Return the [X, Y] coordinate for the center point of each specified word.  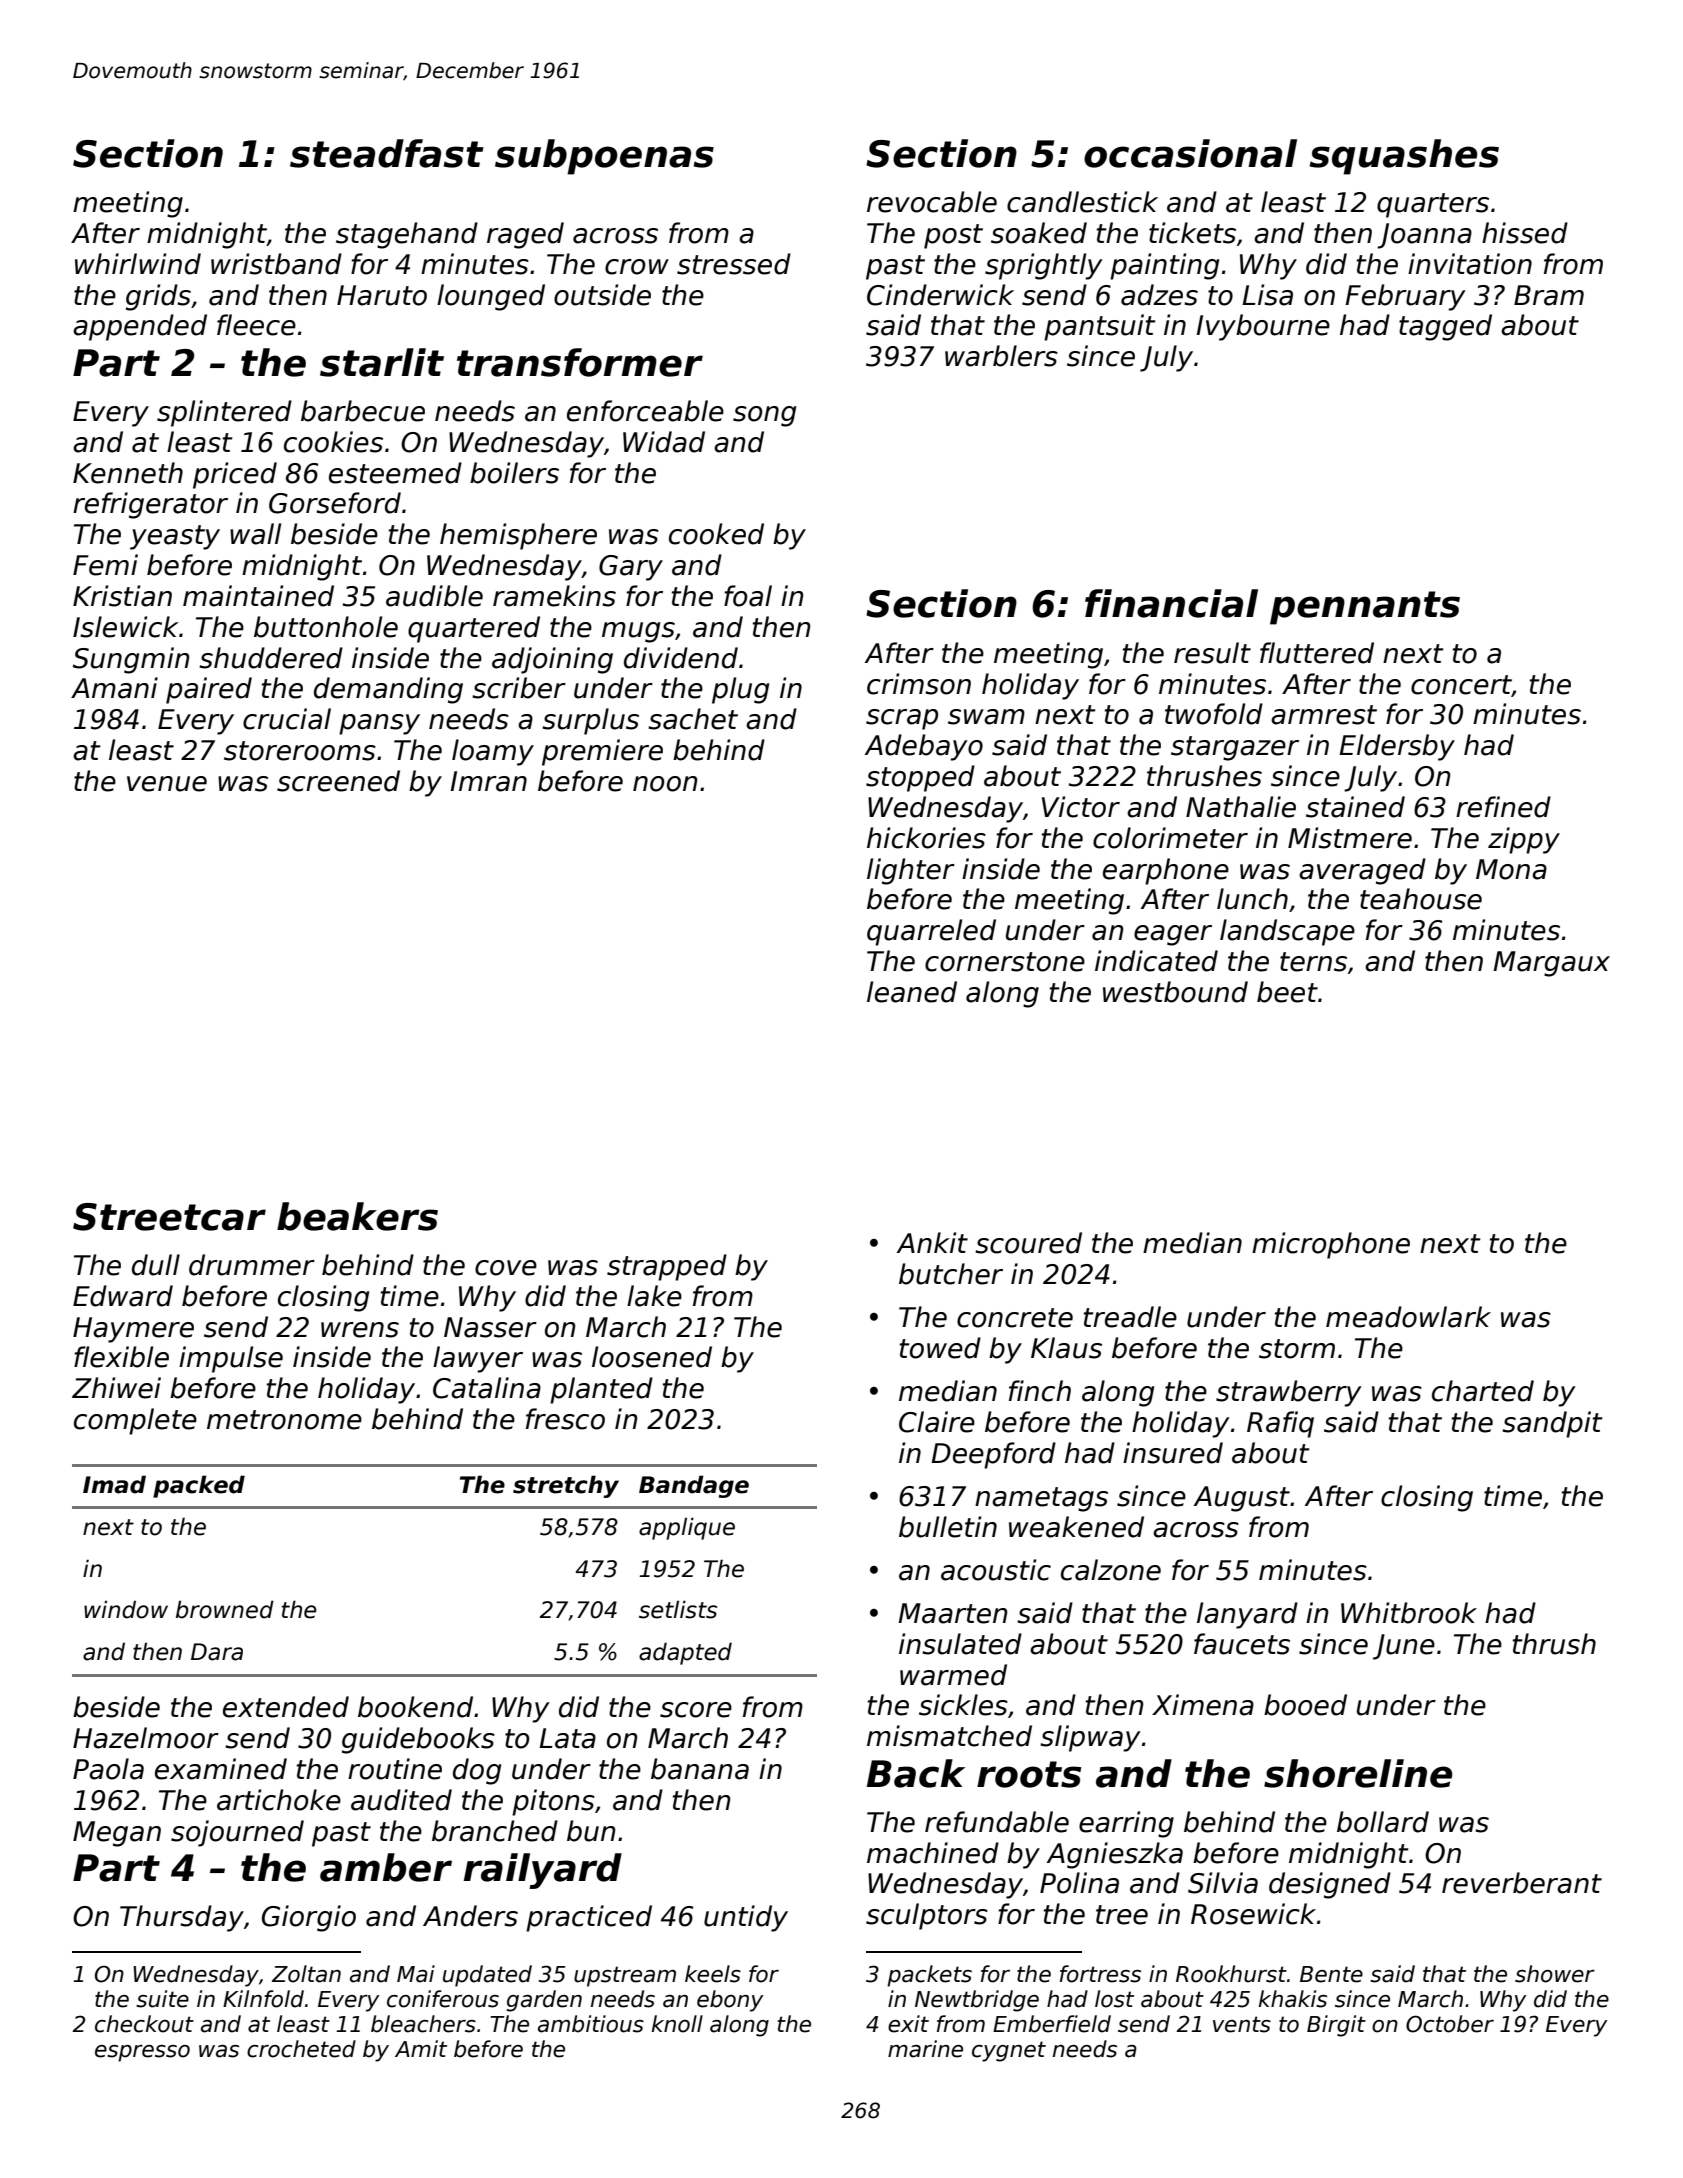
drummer [252, 1265]
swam [986, 717]
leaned [912, 992]
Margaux [1551, 964]
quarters [1433, 205]
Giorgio [309, 1918]
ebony [730, 2001]
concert [1461, 685]
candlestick [1082, 202]
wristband [276, 264]
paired [209, 690]
